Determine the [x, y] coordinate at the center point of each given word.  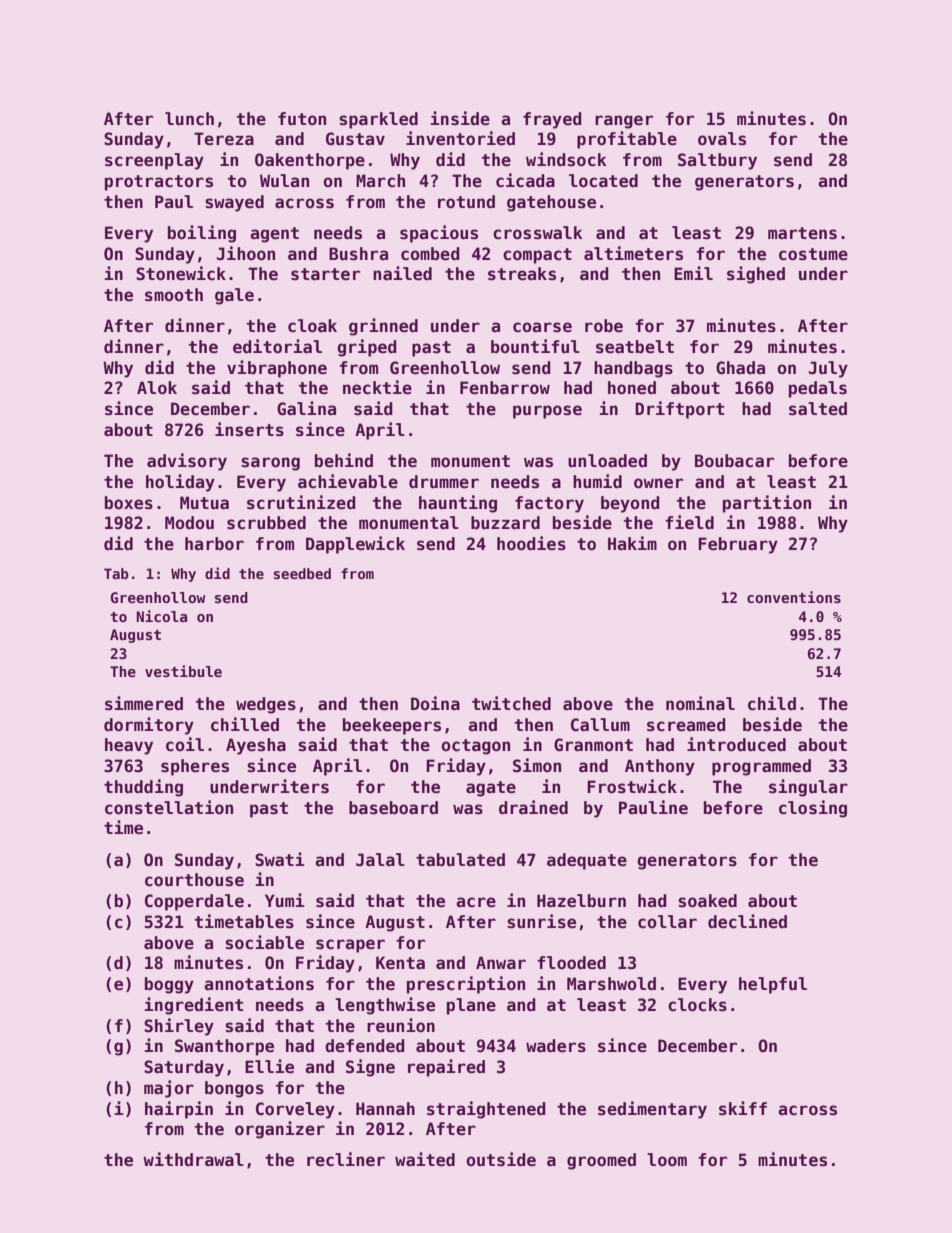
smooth [174, 295]
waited [425, 1159]
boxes [129, 503]
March [380, 181]
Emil [693, 273]
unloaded [607, 461]
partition [767, 504]
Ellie [269, 1066]
